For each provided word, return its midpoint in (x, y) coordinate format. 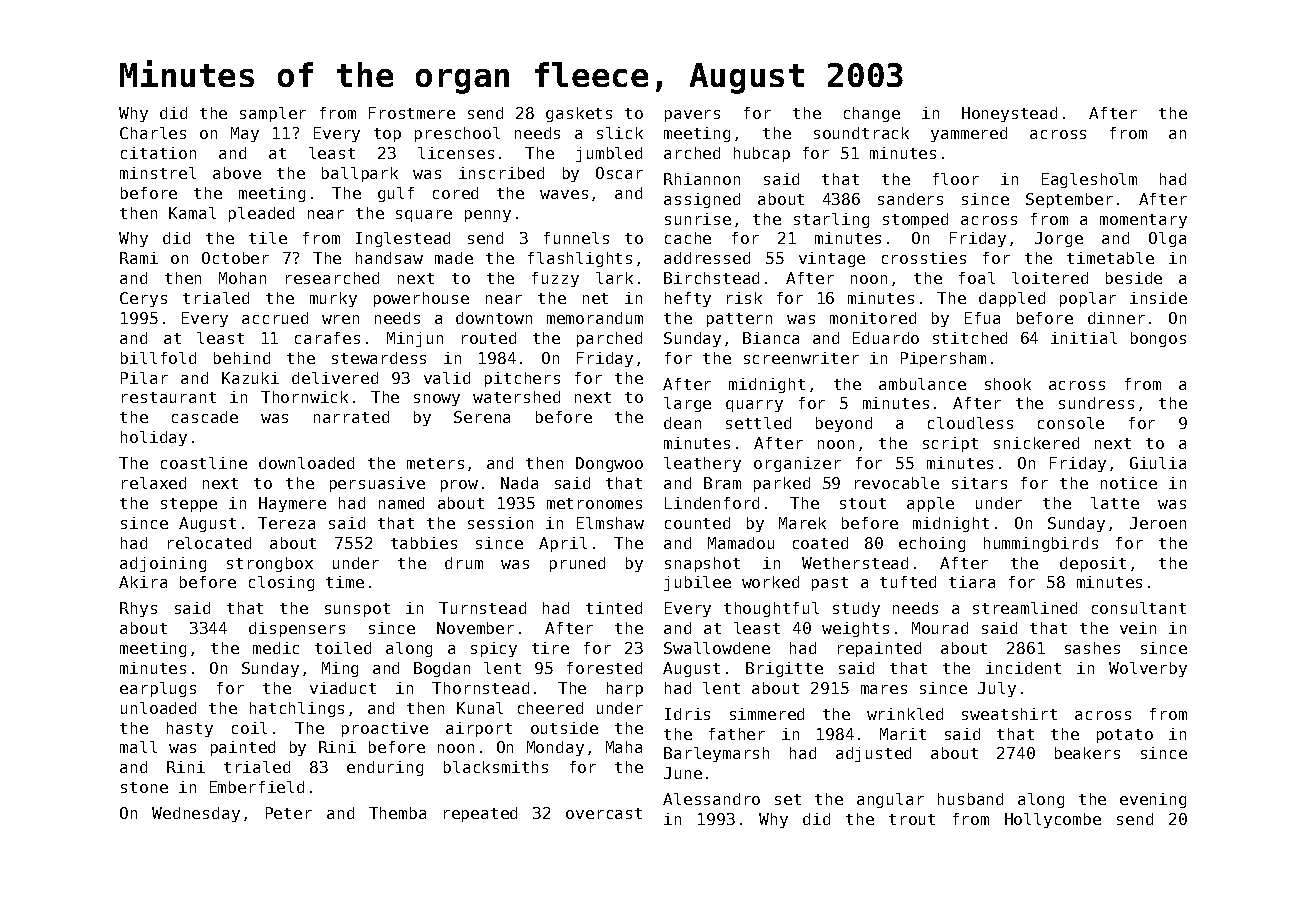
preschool (457, 134)
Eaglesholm (1089, 180)
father (737, 734)
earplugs (158, 689)
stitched (970, 338)
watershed (516, 397)
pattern (739, 320)
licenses (456, 153)
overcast (604, 813)
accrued (275, 318)
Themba (397, 813)
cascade (205, 417)
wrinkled (905, 714)
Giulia (1158, 463)
